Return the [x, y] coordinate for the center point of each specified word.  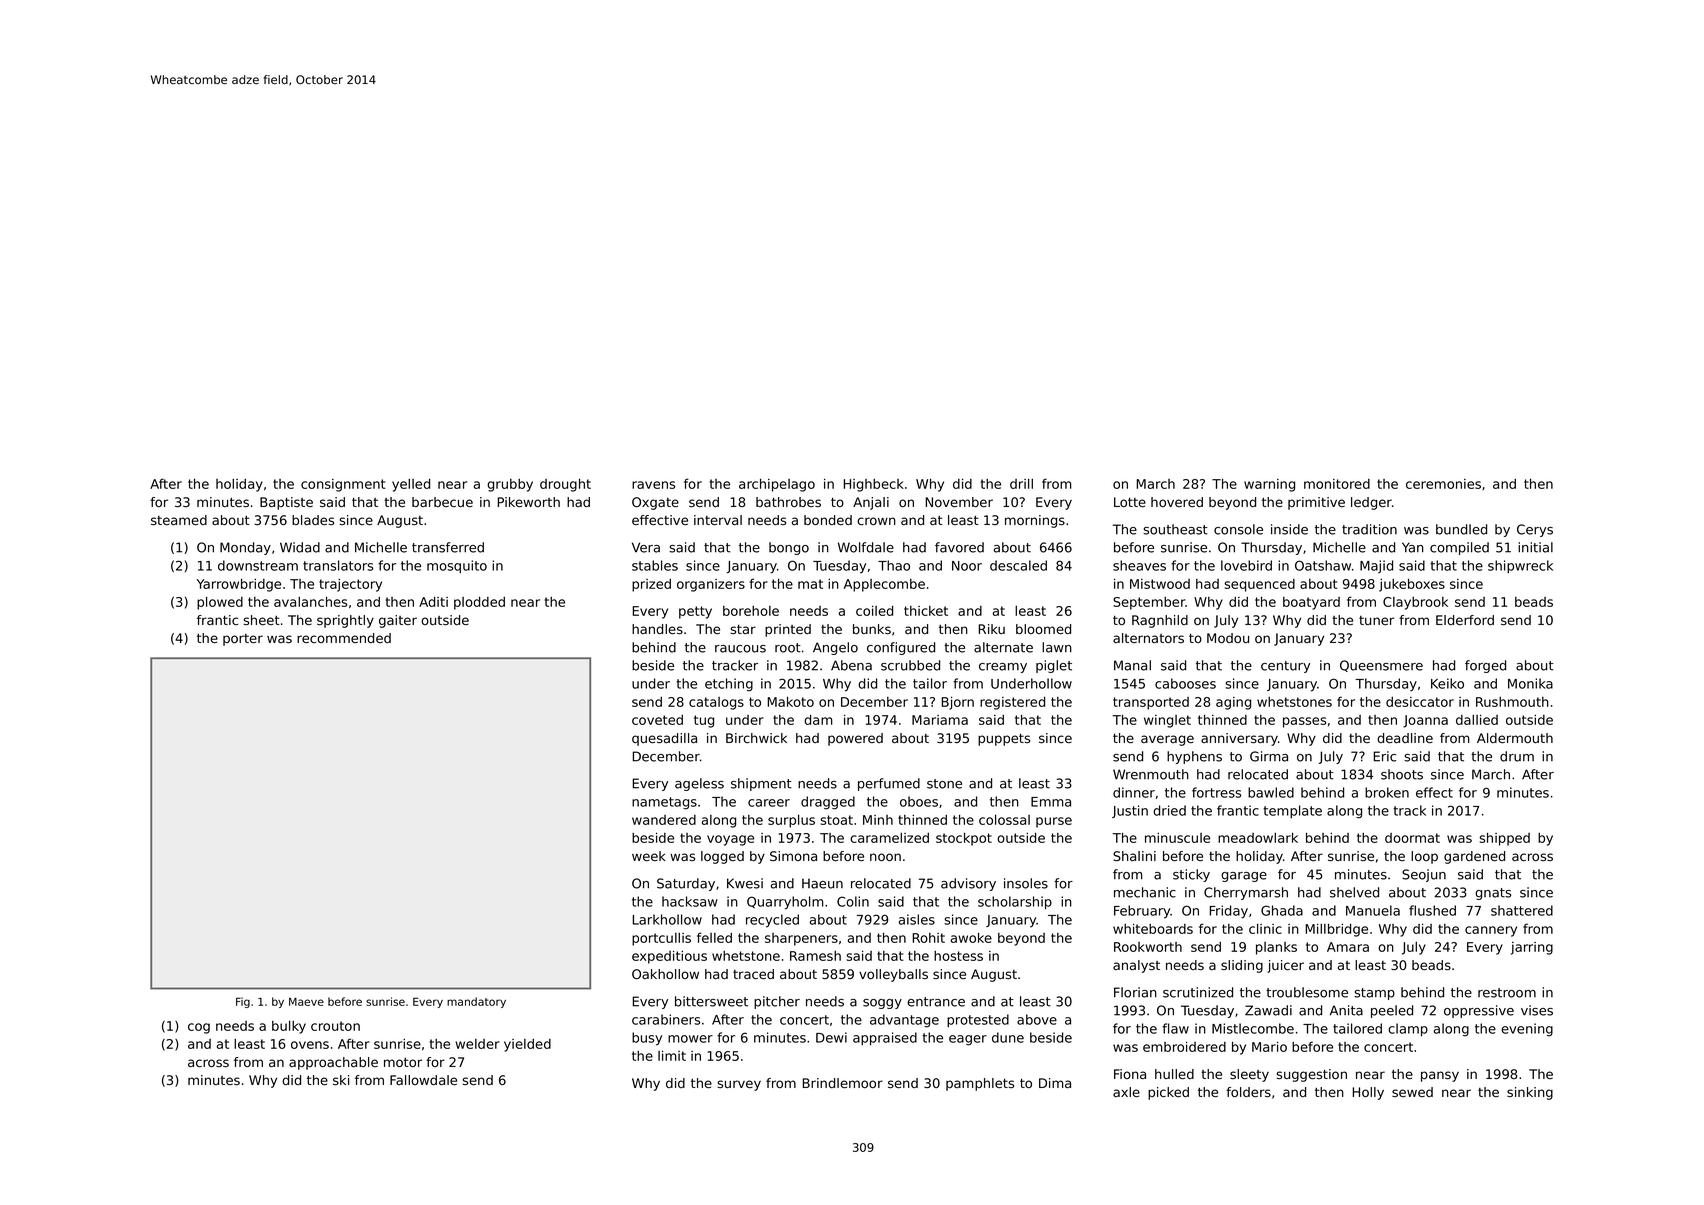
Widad [300, 547]
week [649, 856]
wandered [664, 820]
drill [1021, 484]
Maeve [306, 1002]
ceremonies [1443, 484]
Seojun [1424, 875]
